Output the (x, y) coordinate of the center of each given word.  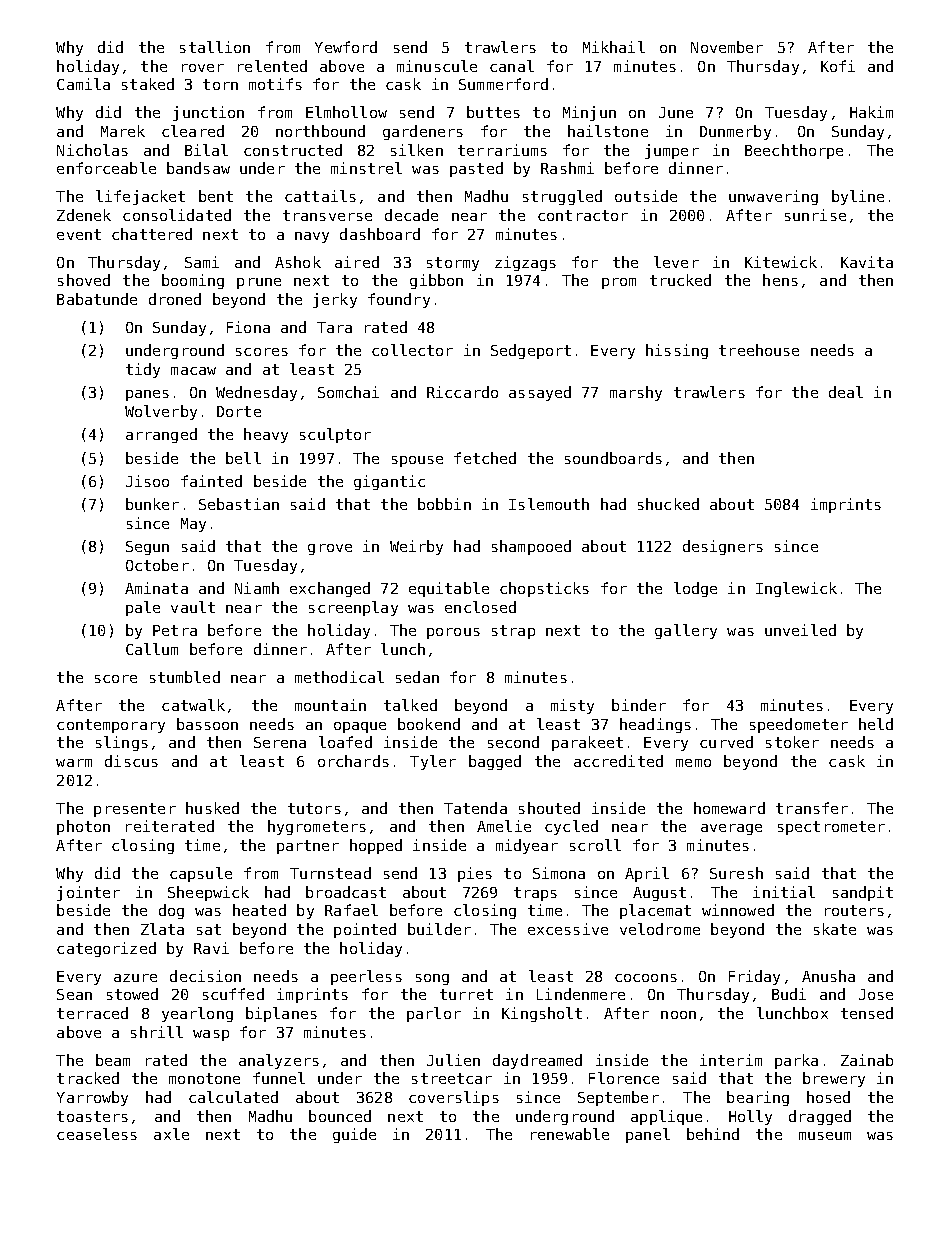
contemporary (111, 726)
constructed (293, 150)
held (876, 724)
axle (171, 1134)
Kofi (838, 66)
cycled (571, 827)
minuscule (437, 66)
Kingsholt (542, 1014)
